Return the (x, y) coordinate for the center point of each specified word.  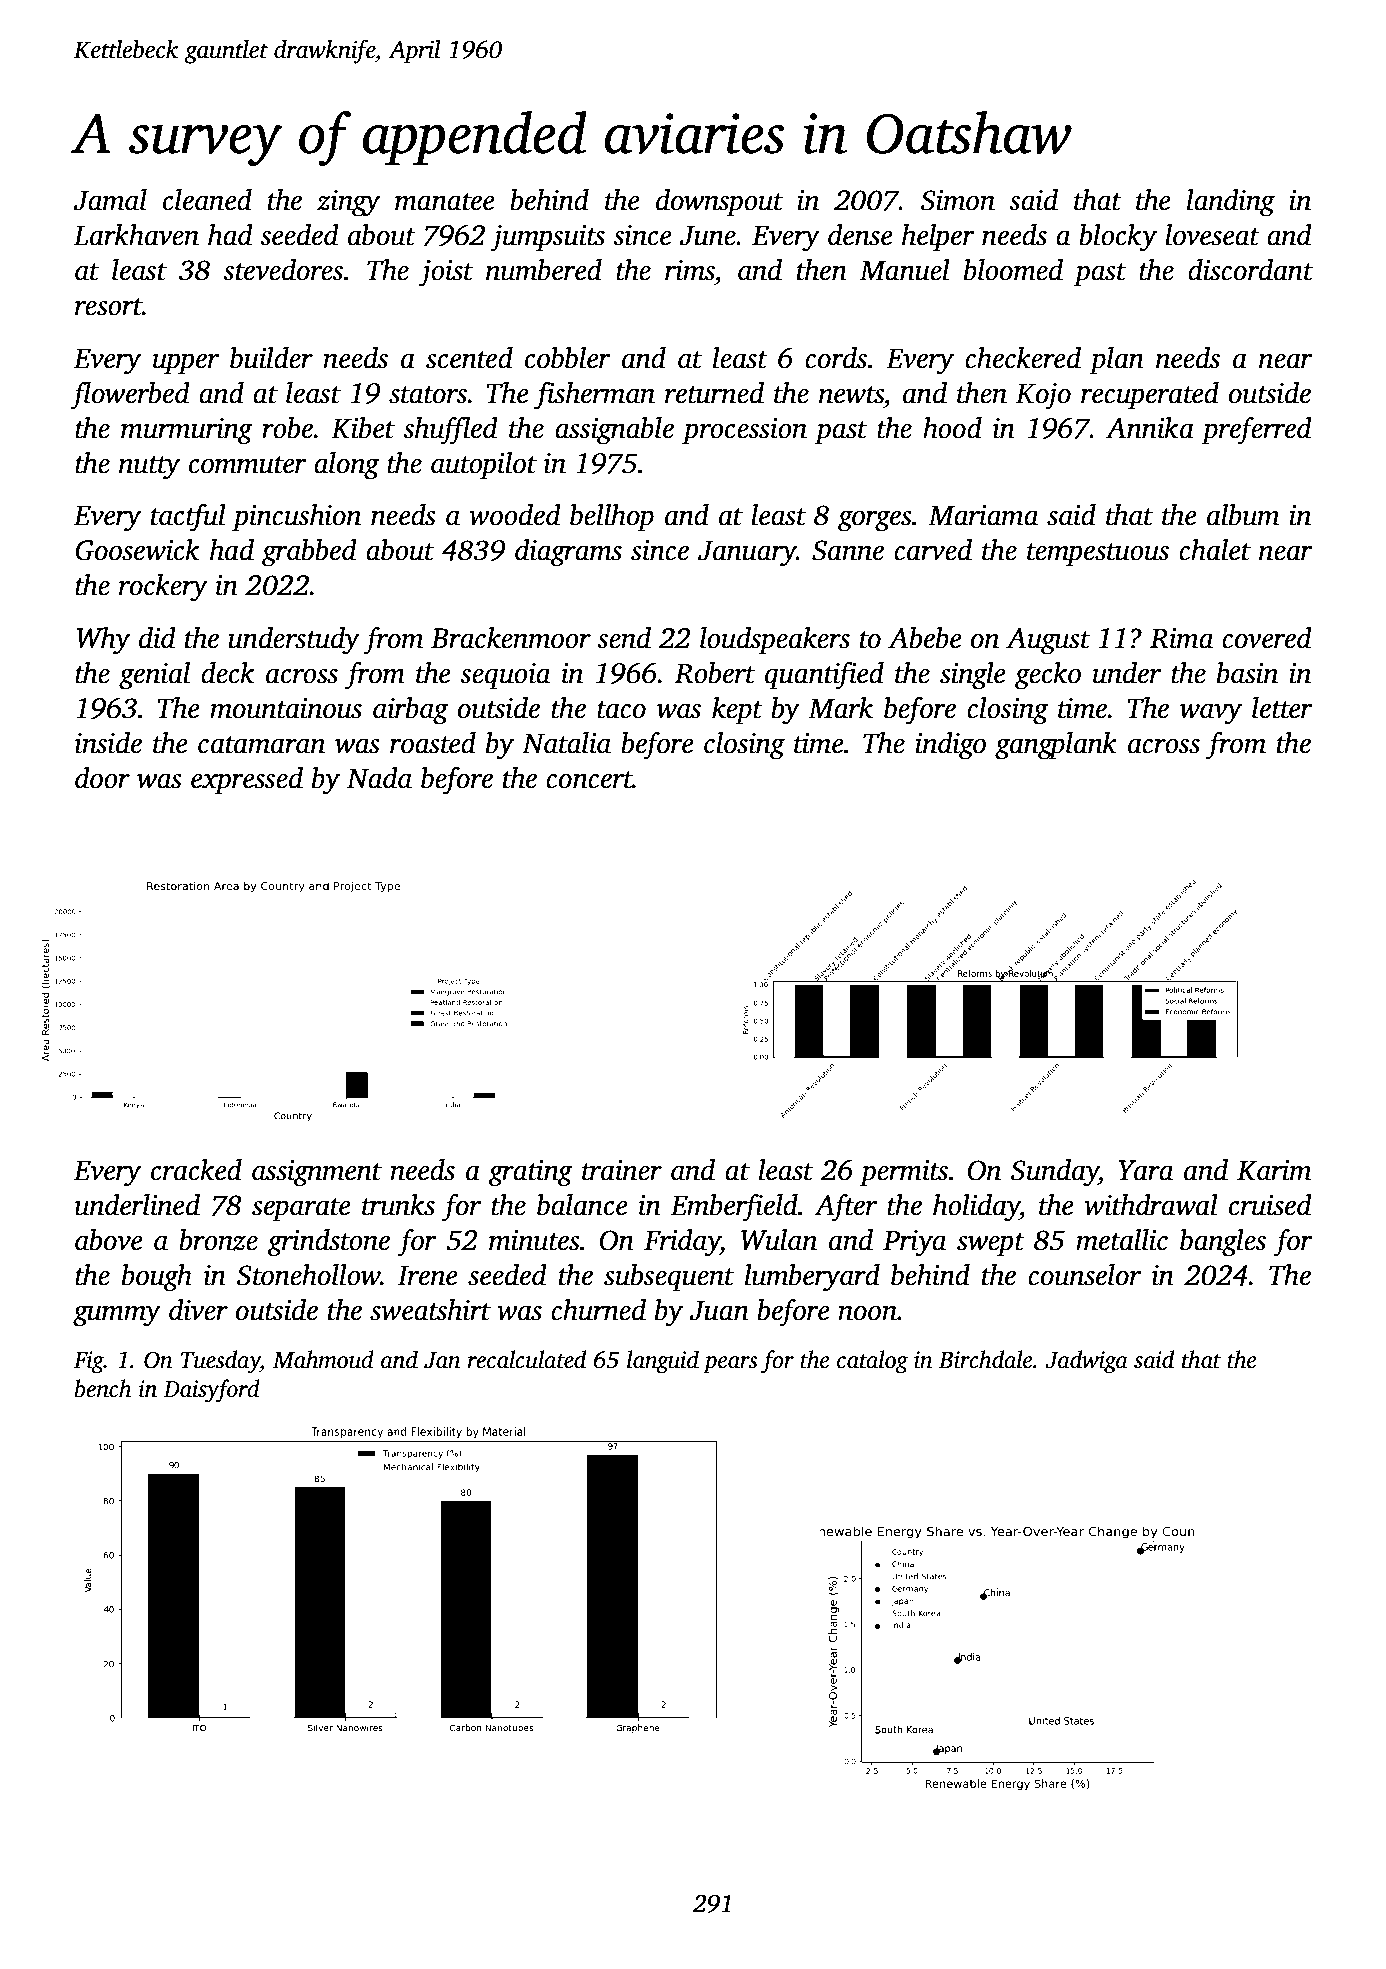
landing (1231, 203)
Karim (1274, 1170)
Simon (958, 200)
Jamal (110, 200)
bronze (218, 1240)
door (102, 778)
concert (589, 780)
